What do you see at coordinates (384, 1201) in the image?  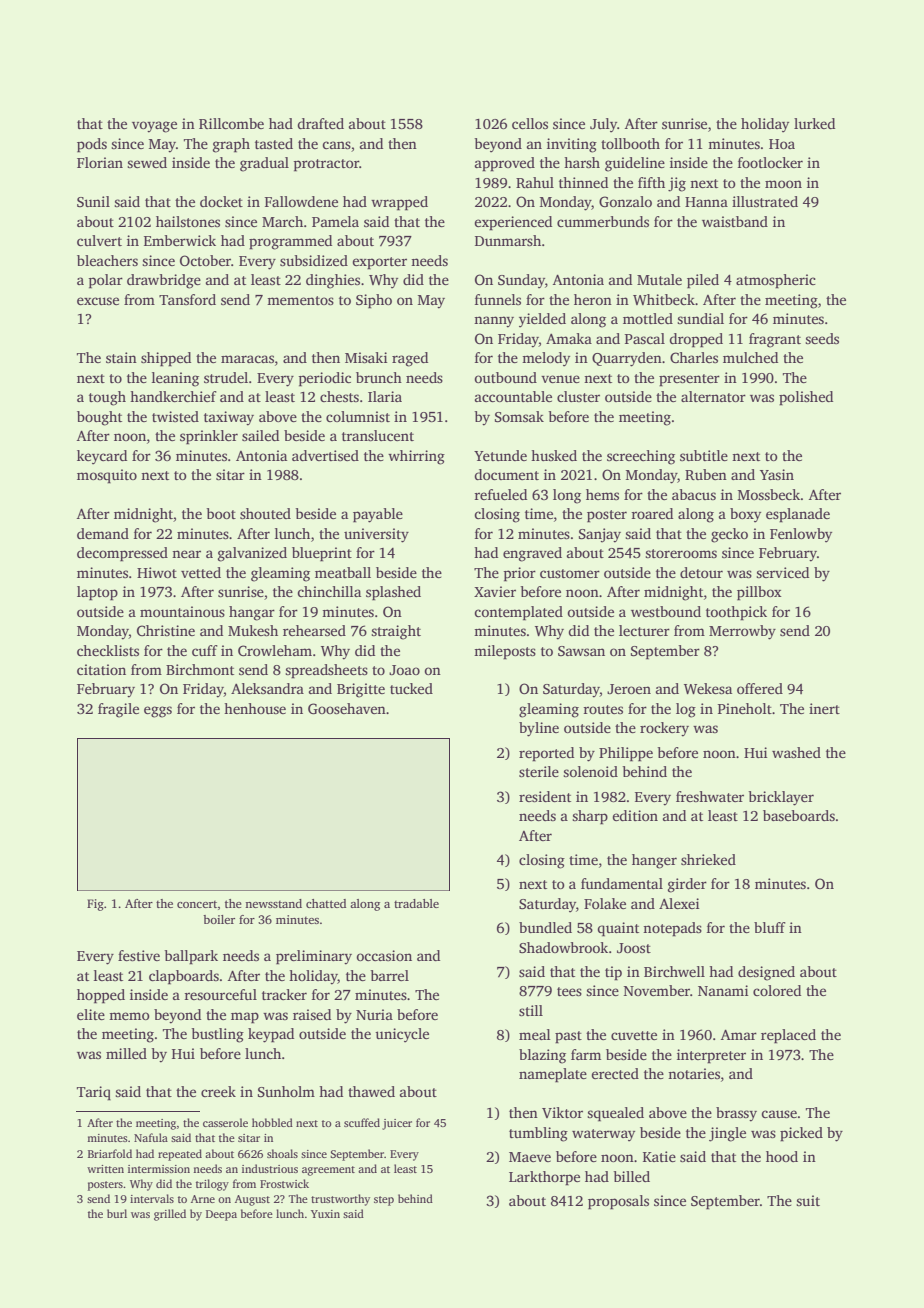 I see `step` at bounding box center [384, 1201].
